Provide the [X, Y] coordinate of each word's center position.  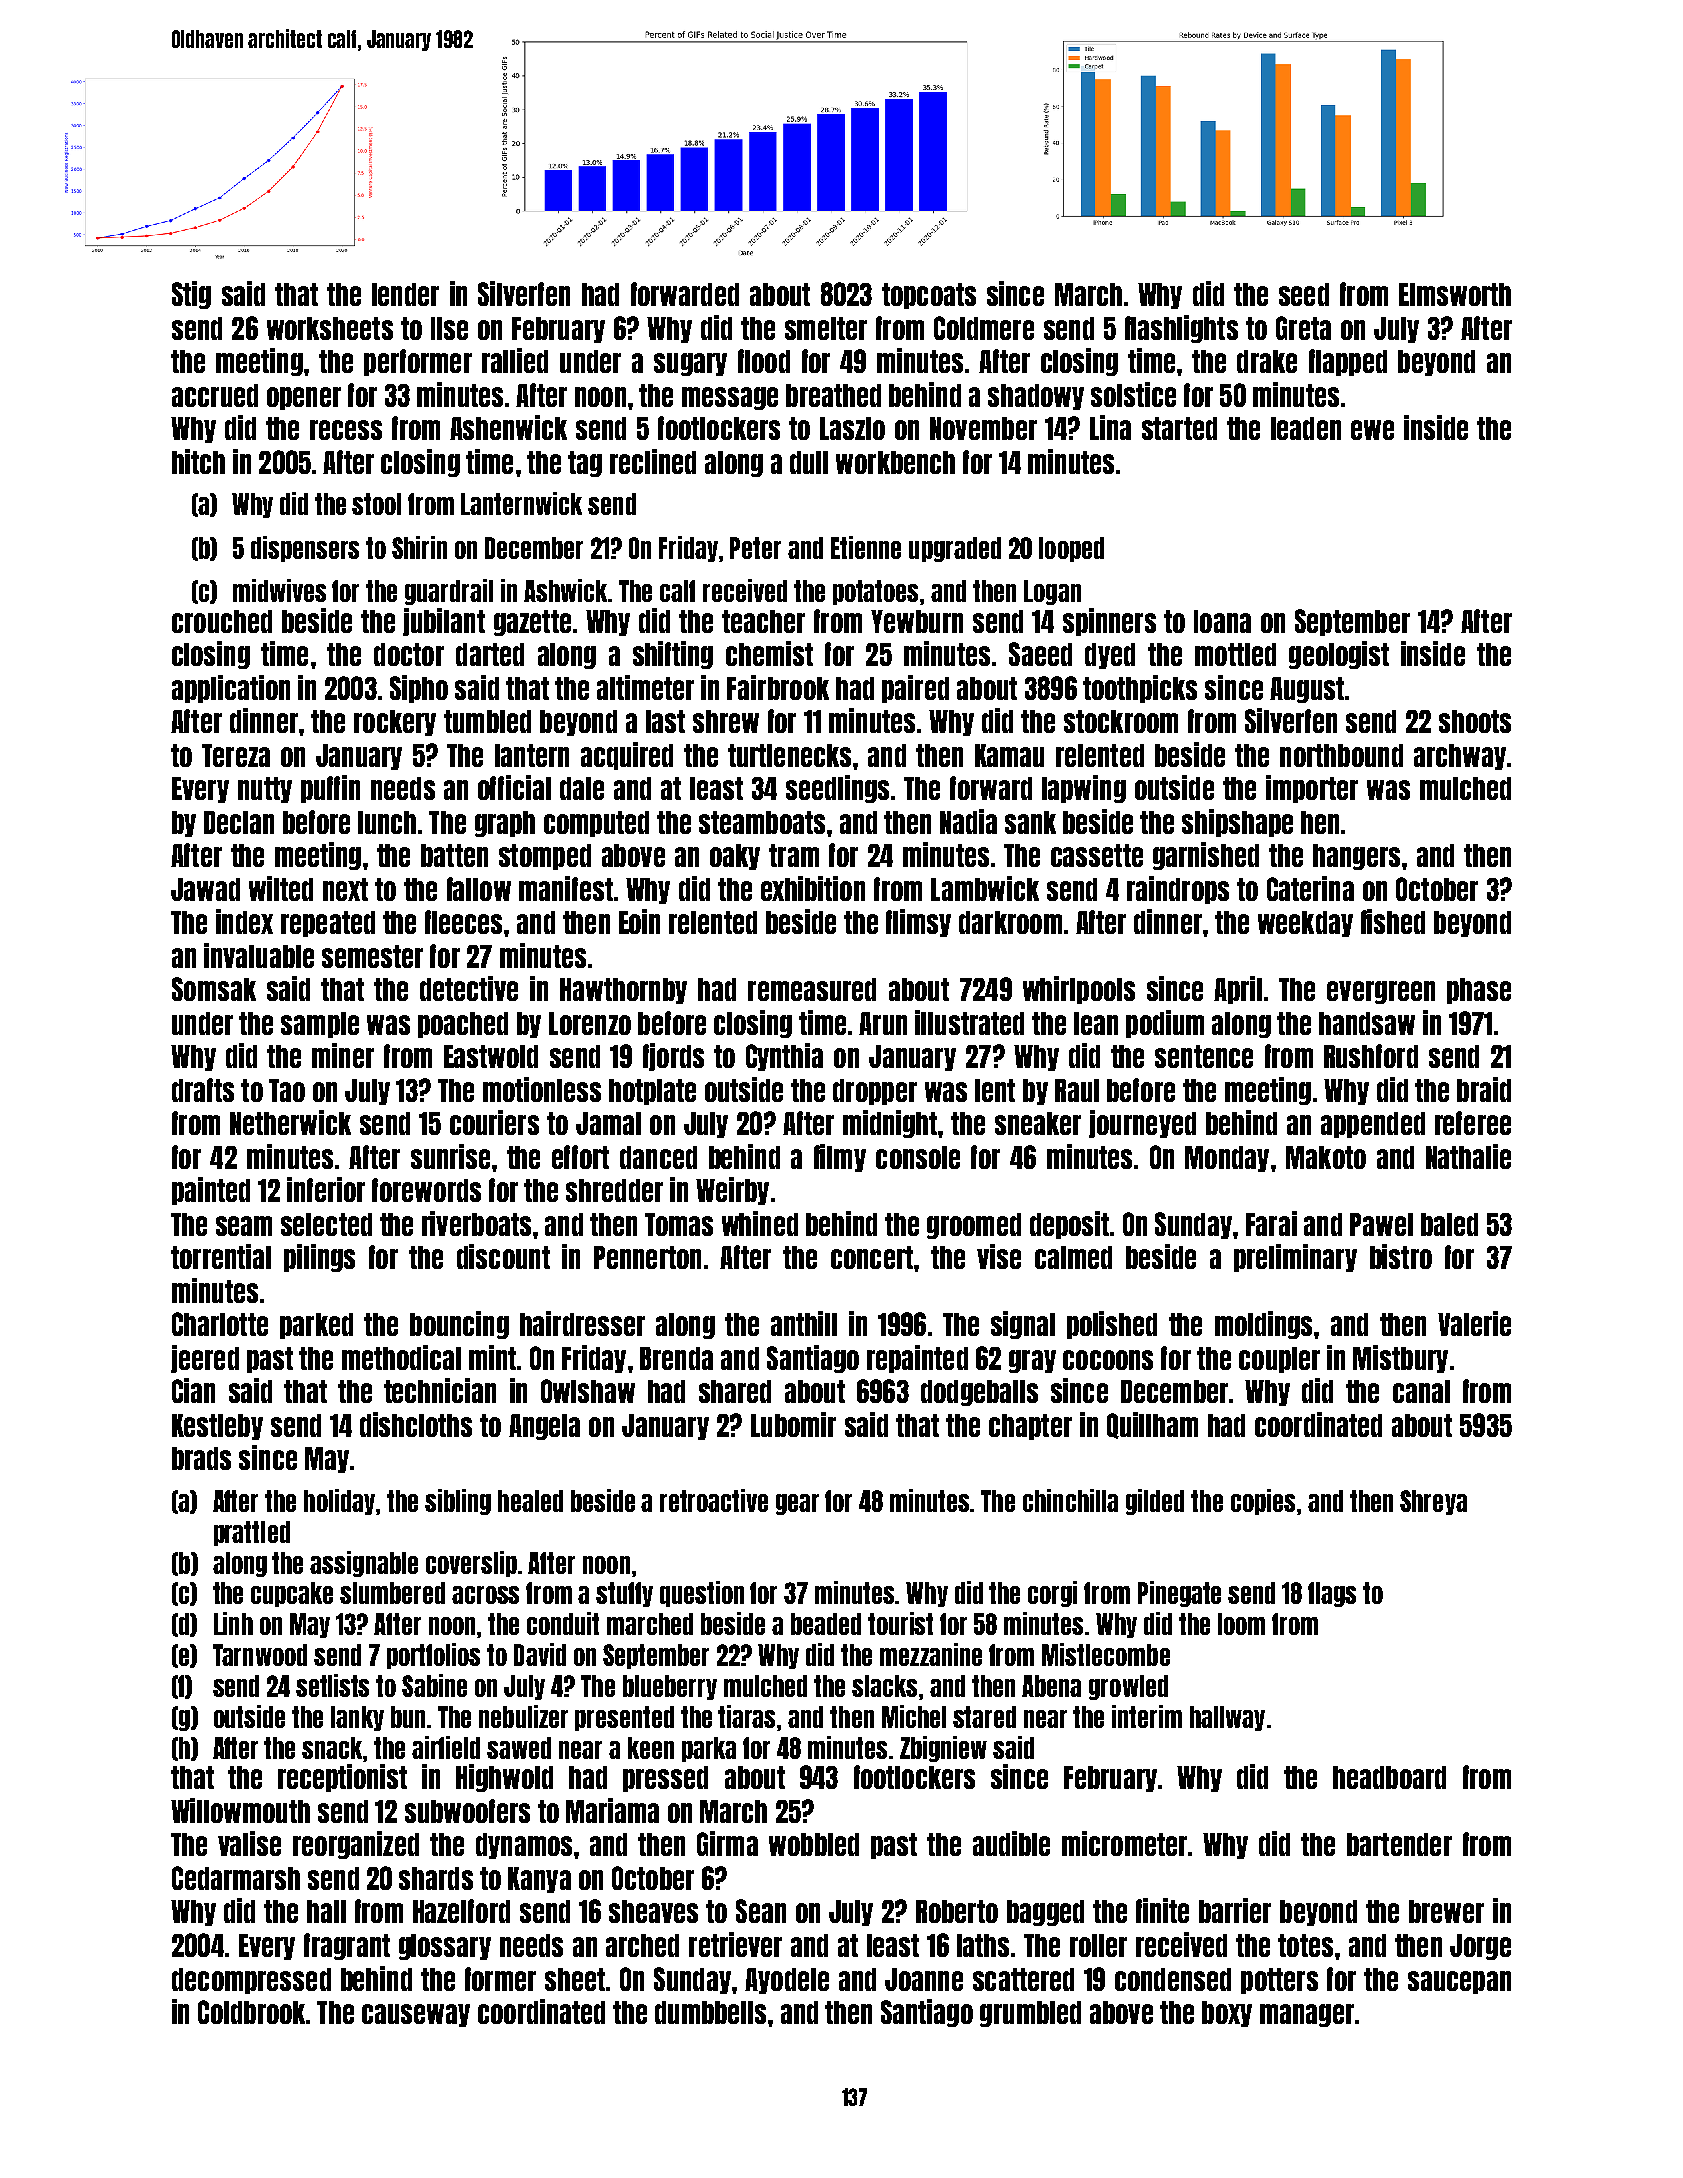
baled [1449, 1224]
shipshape [1237, 823]
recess [346, 430]
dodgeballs [979, 1393]
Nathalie [1468, 1156]
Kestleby [217, 1427]
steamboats [762, 822]
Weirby [732, 1191]
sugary [690, 364]
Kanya [539, 1880]
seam [244, 1226]
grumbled [1030, 2014]
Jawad [205, 889]
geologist [1339, 655]
